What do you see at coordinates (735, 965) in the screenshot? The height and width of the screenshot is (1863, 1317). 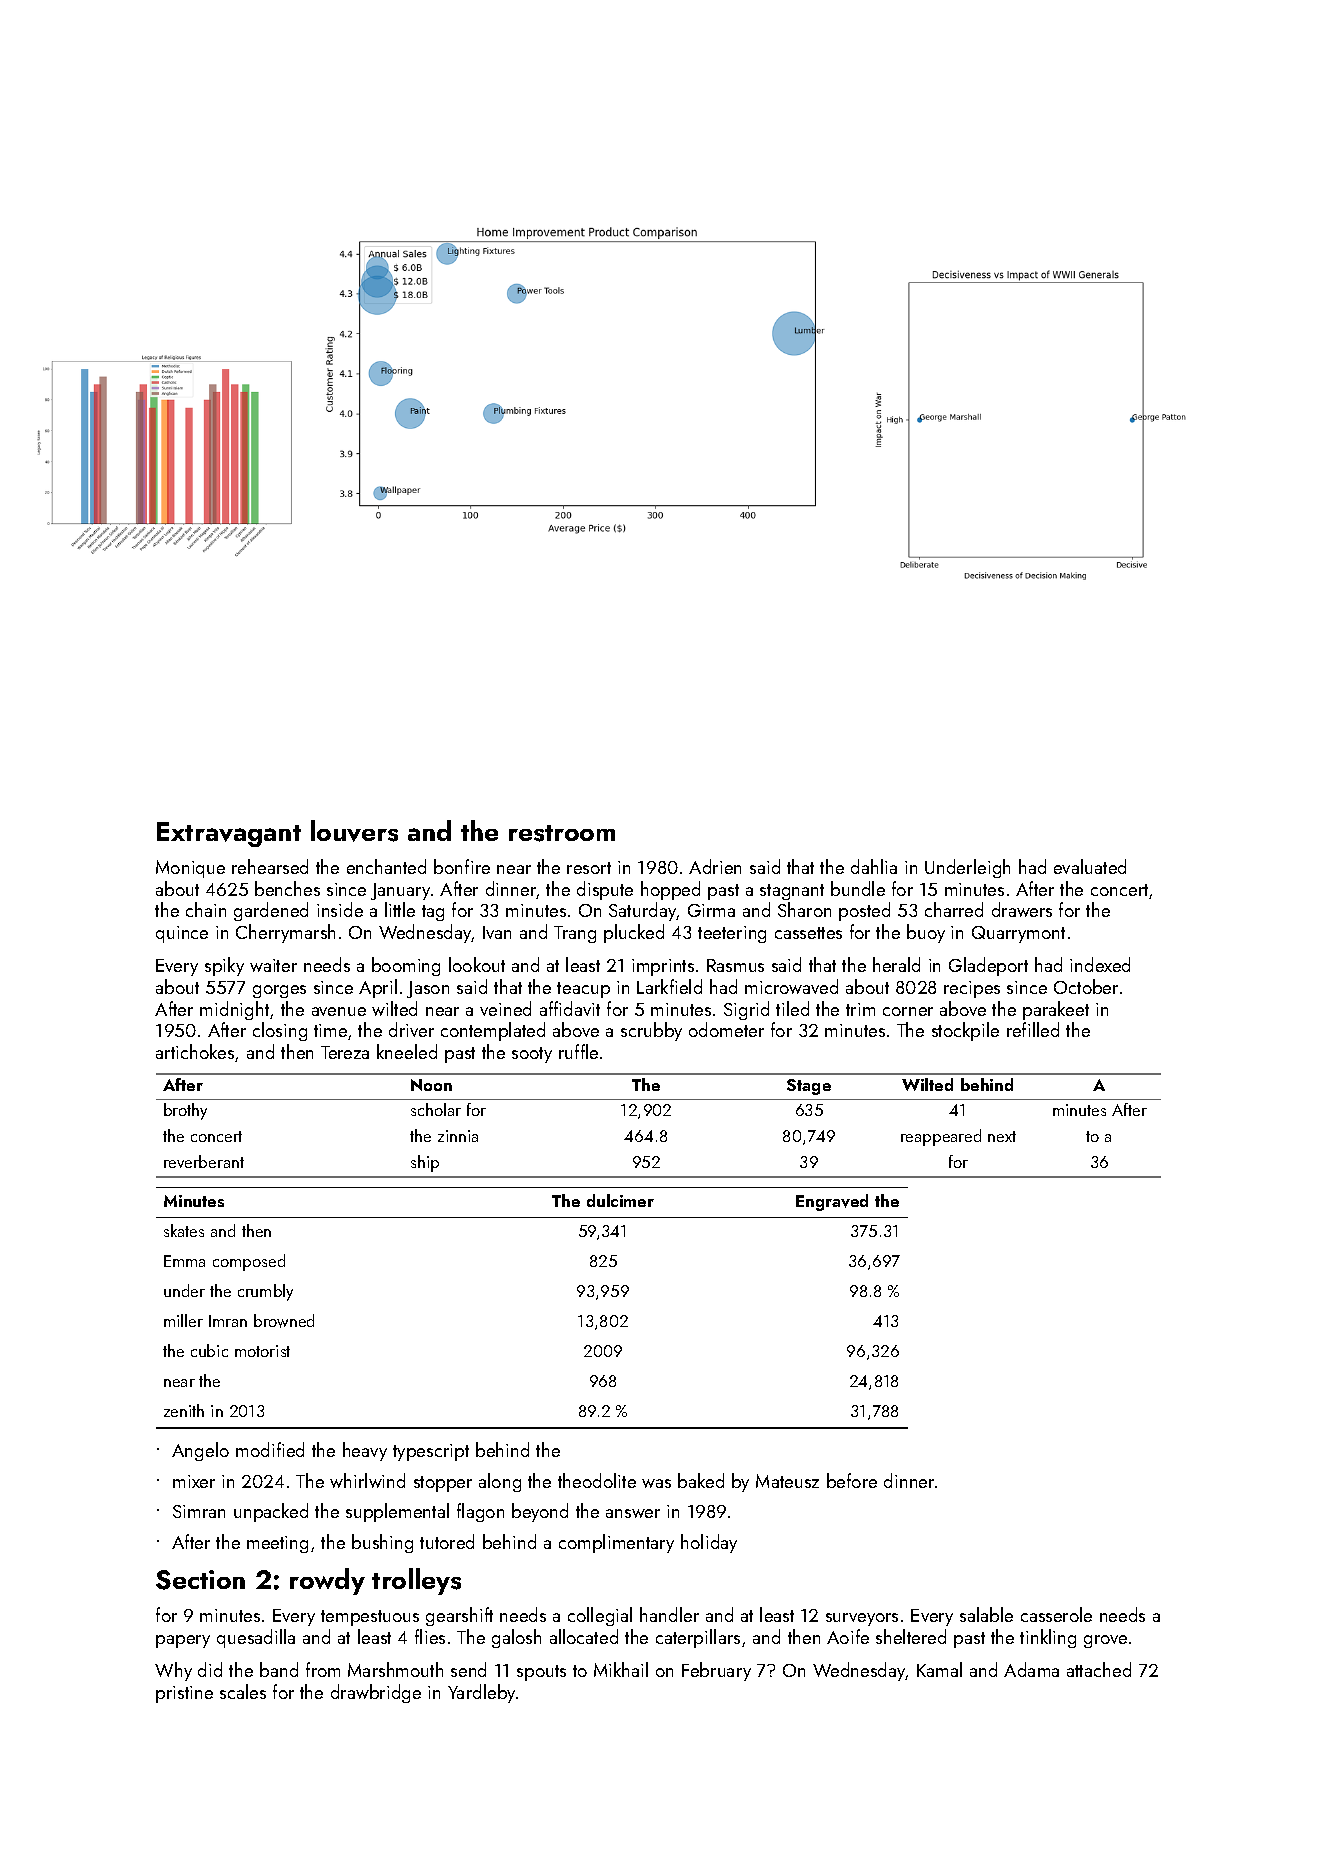 I see `Rasmus` at bounding box center [735, 965].
